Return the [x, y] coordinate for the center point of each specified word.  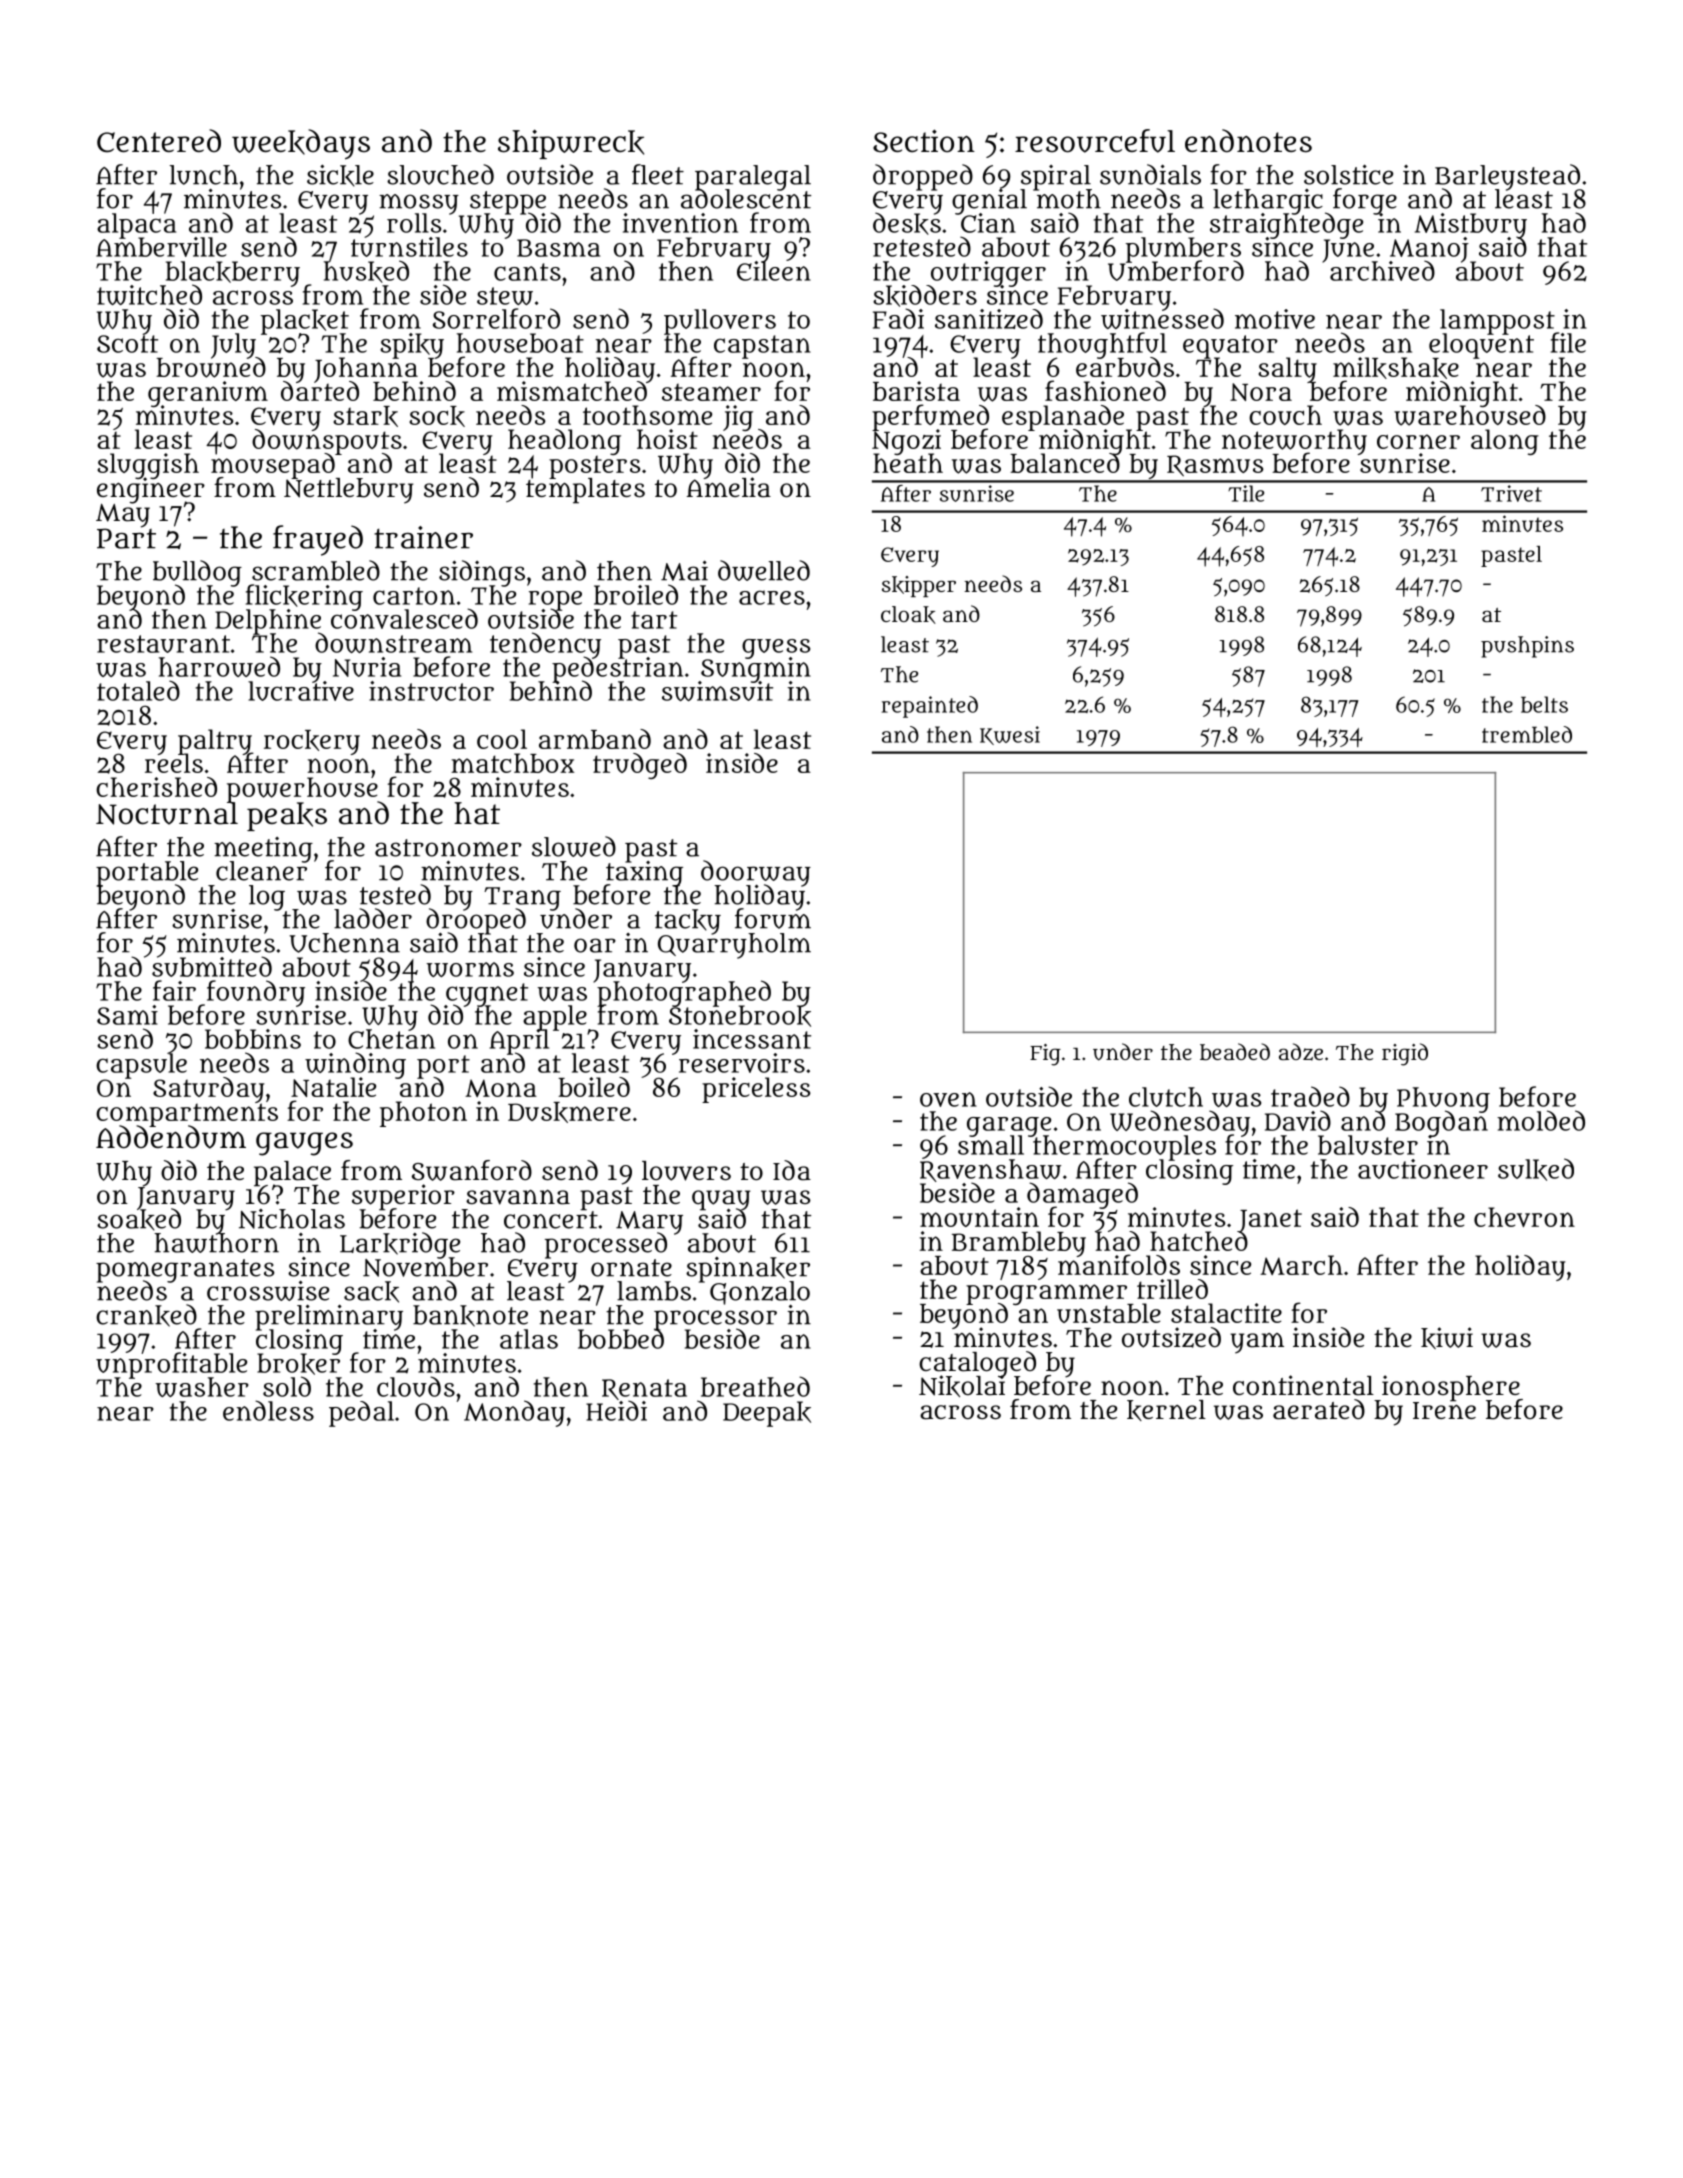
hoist [667, 439]
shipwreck [571, 144]
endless [268, 1410]
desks [907, 224]
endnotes [1248, 141]
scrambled [316, 570]
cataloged [977, 1363]
